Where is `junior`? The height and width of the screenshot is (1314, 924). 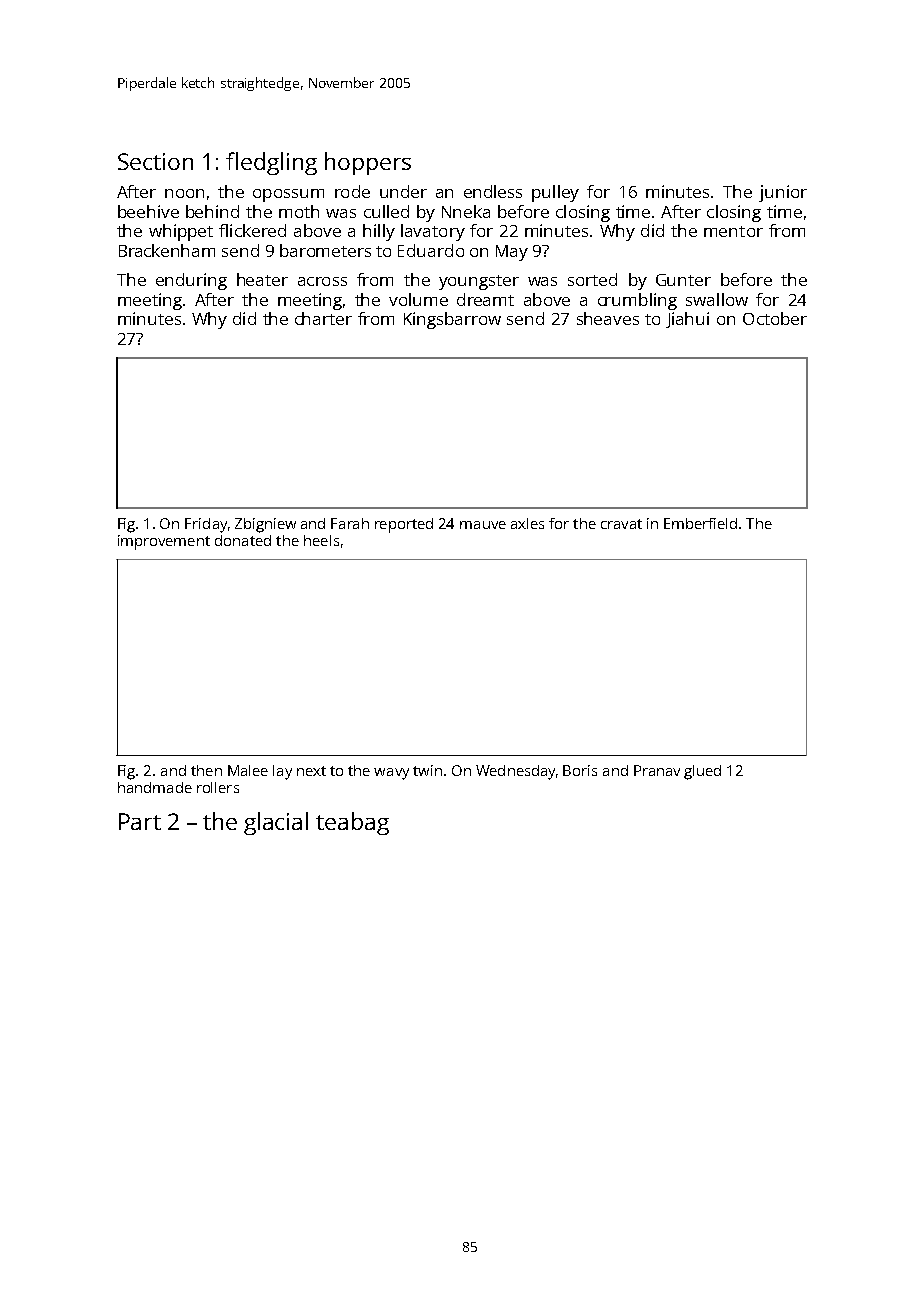
junior is located at coordinates (783, 193).
